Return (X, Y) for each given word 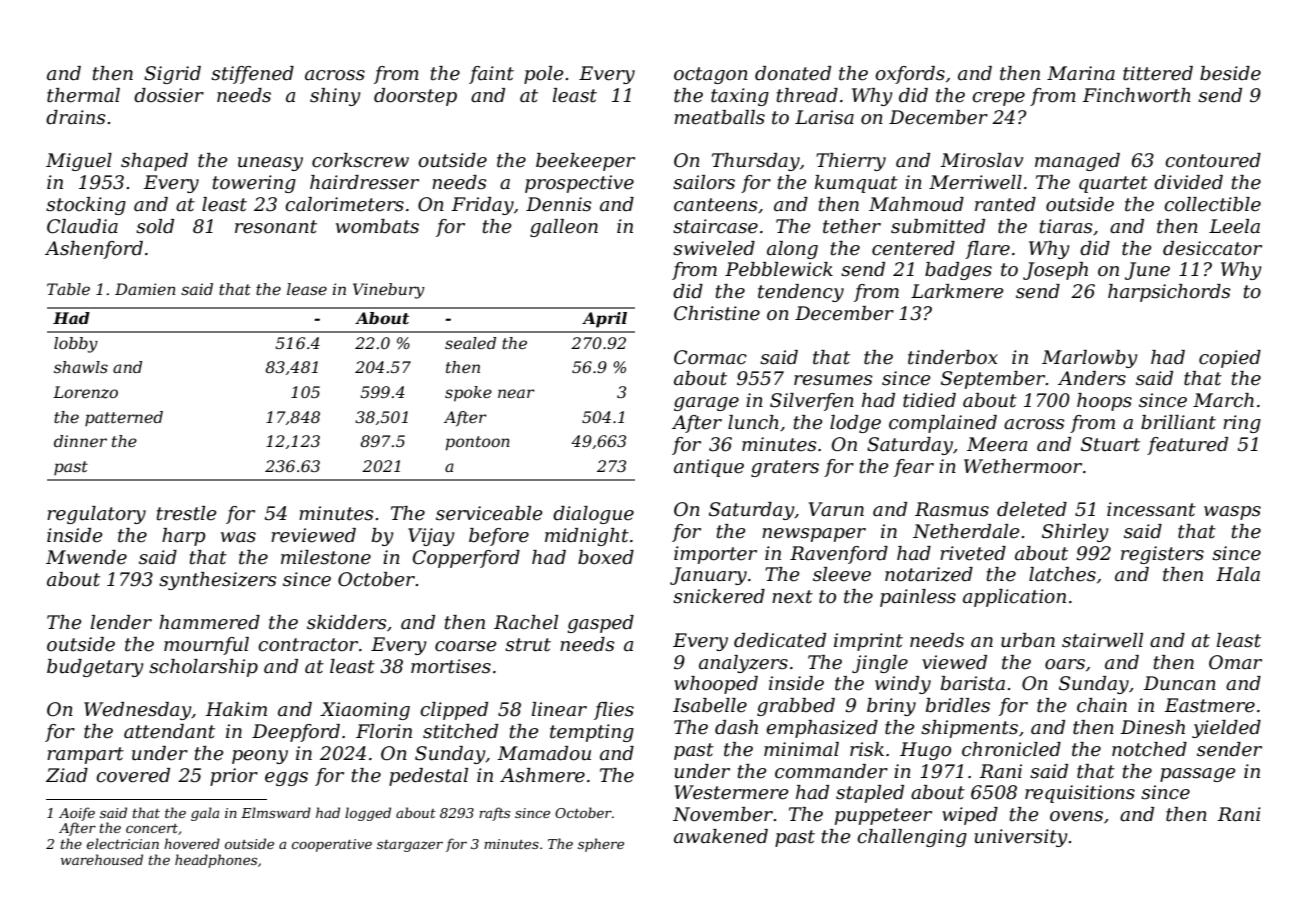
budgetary (95, 668)
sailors (704, 182)
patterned (124, 419)
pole (544, 75)
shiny (335, 97)
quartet (1113, 184)
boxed (606, 557)
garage (706, 404)
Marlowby (1090, 359)
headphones (216, 861)
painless (918, 598)
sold (155, 226)
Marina (1081, 73)
